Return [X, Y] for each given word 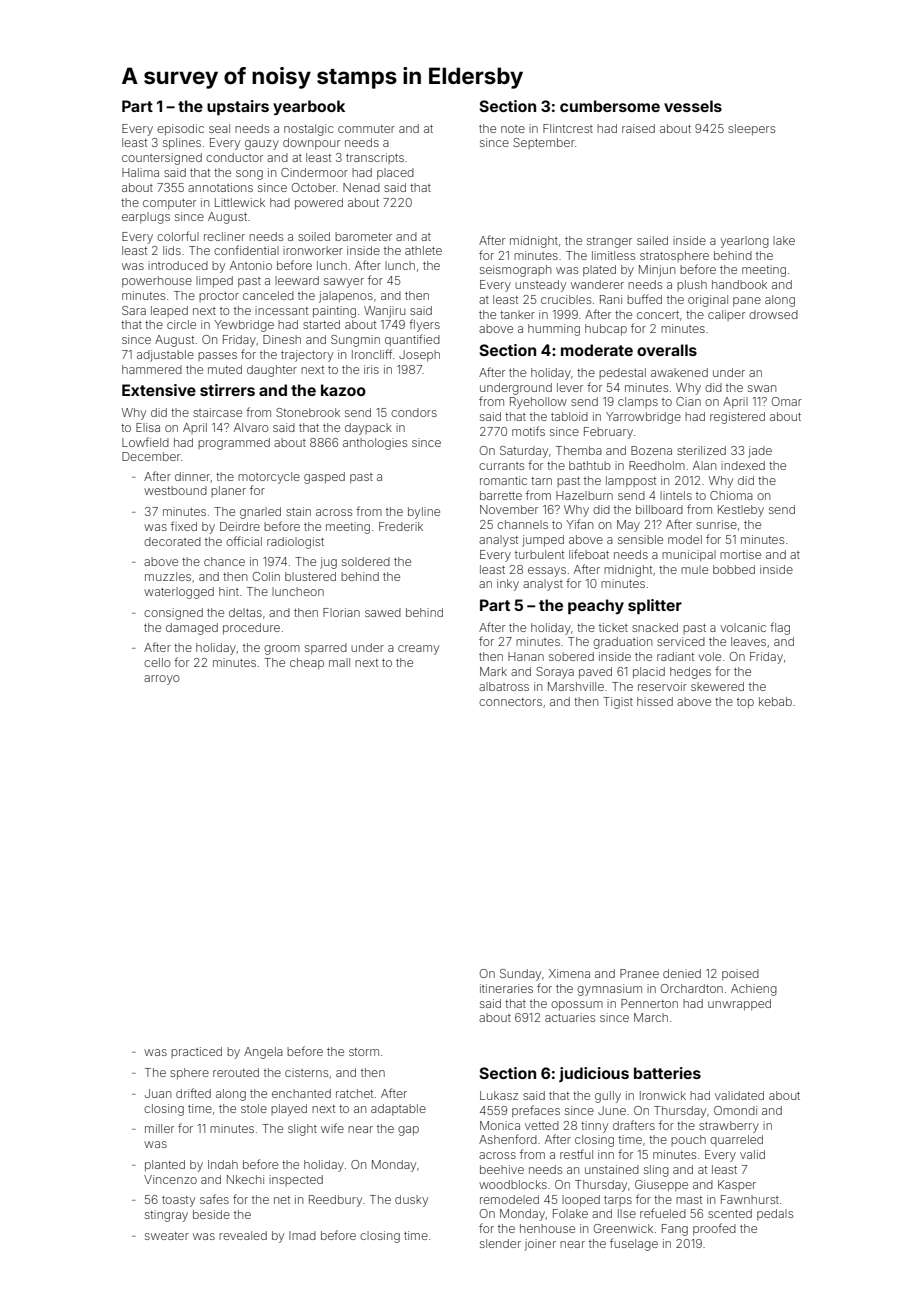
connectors [510, 702]
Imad [302, 1235]
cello [157, 662]
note [513, 129]
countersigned [162, 159]
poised [740, 975]
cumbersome [610, 106]
